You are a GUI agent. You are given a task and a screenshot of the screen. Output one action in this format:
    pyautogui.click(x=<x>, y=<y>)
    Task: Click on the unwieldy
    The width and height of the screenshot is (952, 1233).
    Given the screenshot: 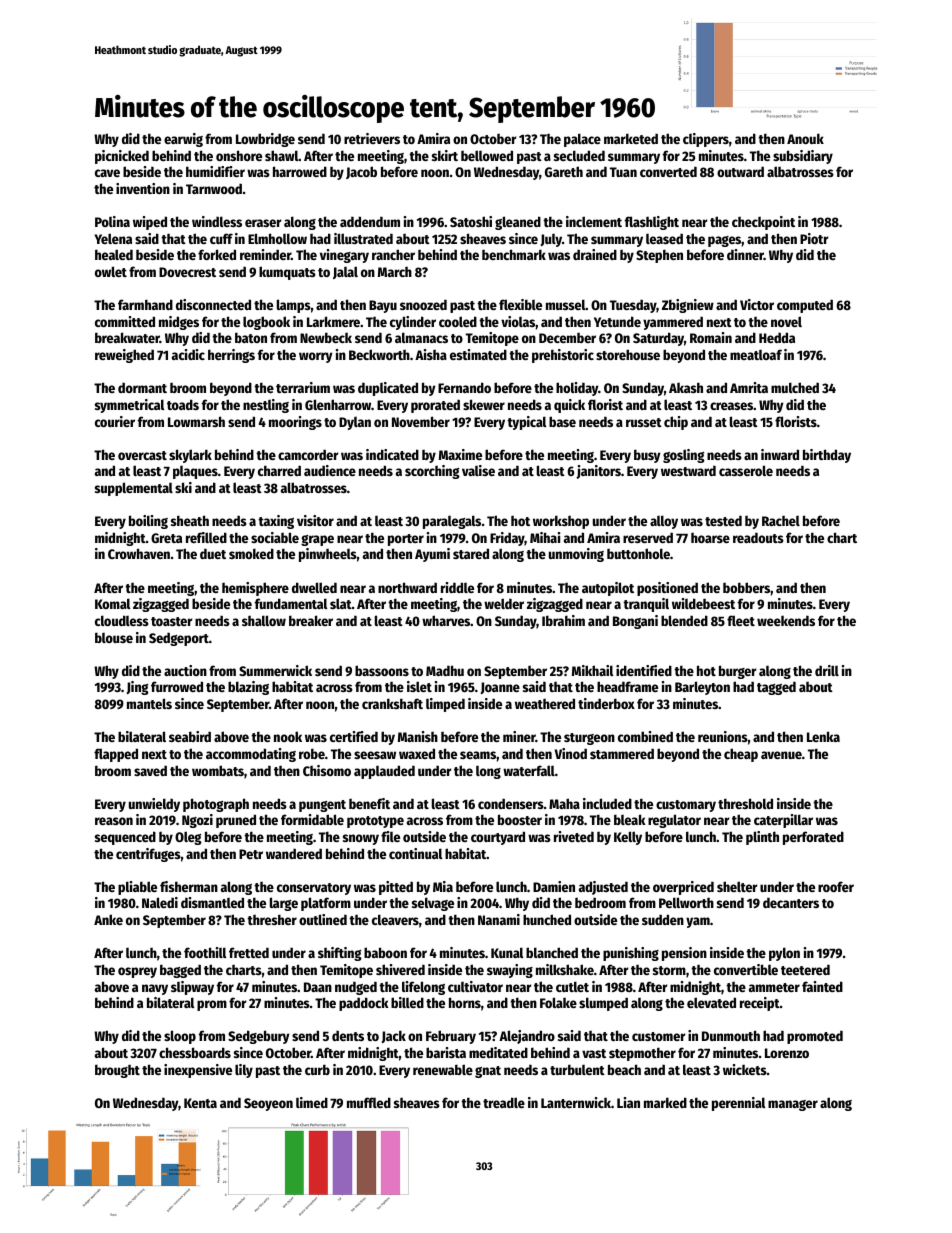 What is the action you would take?
    pyautogui.click(x=154, y=805)
